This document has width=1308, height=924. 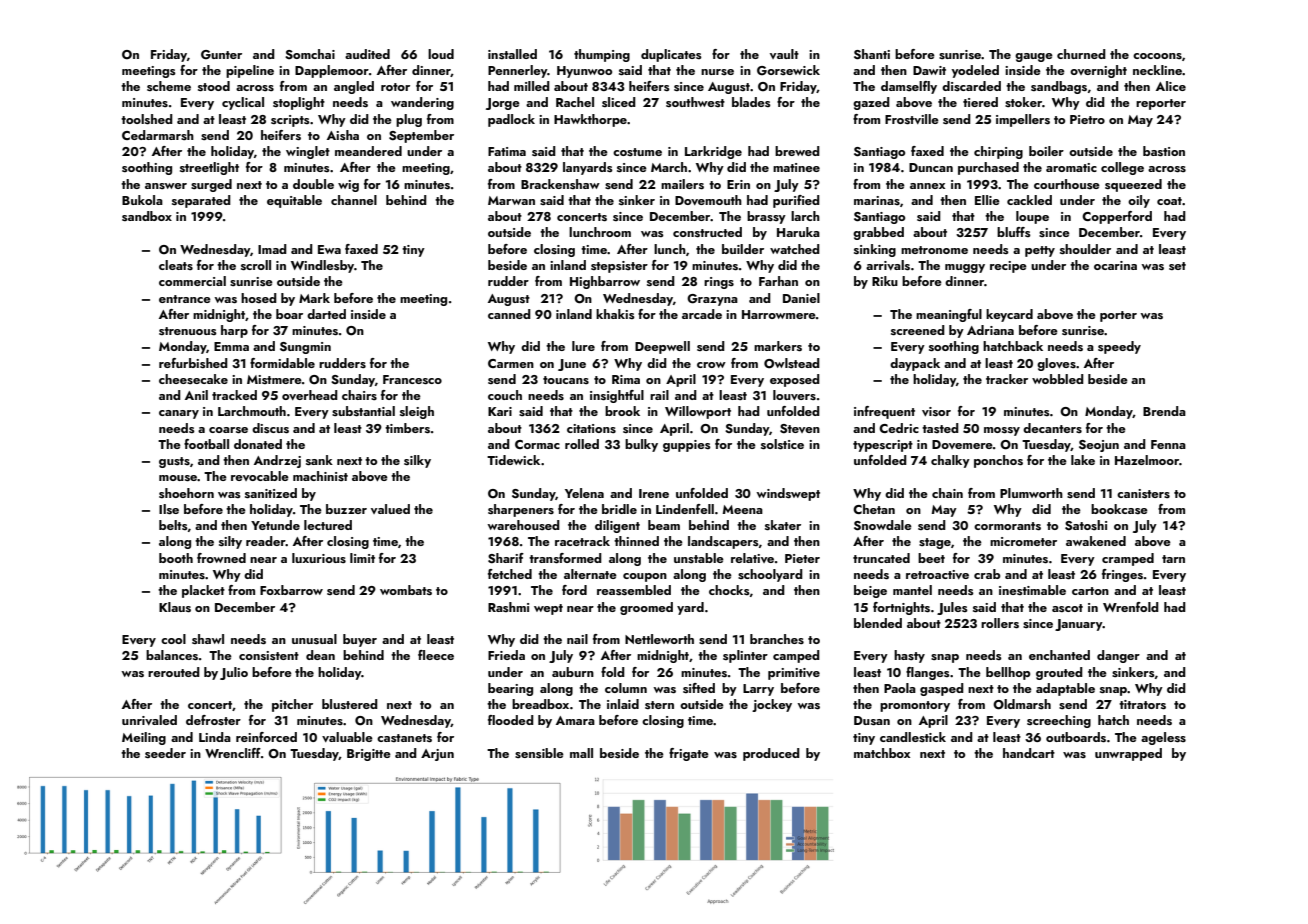 What do you see at coordinates (1071, 167) in the document?
I see `aromatic` at bounding box center [1071, 167].
